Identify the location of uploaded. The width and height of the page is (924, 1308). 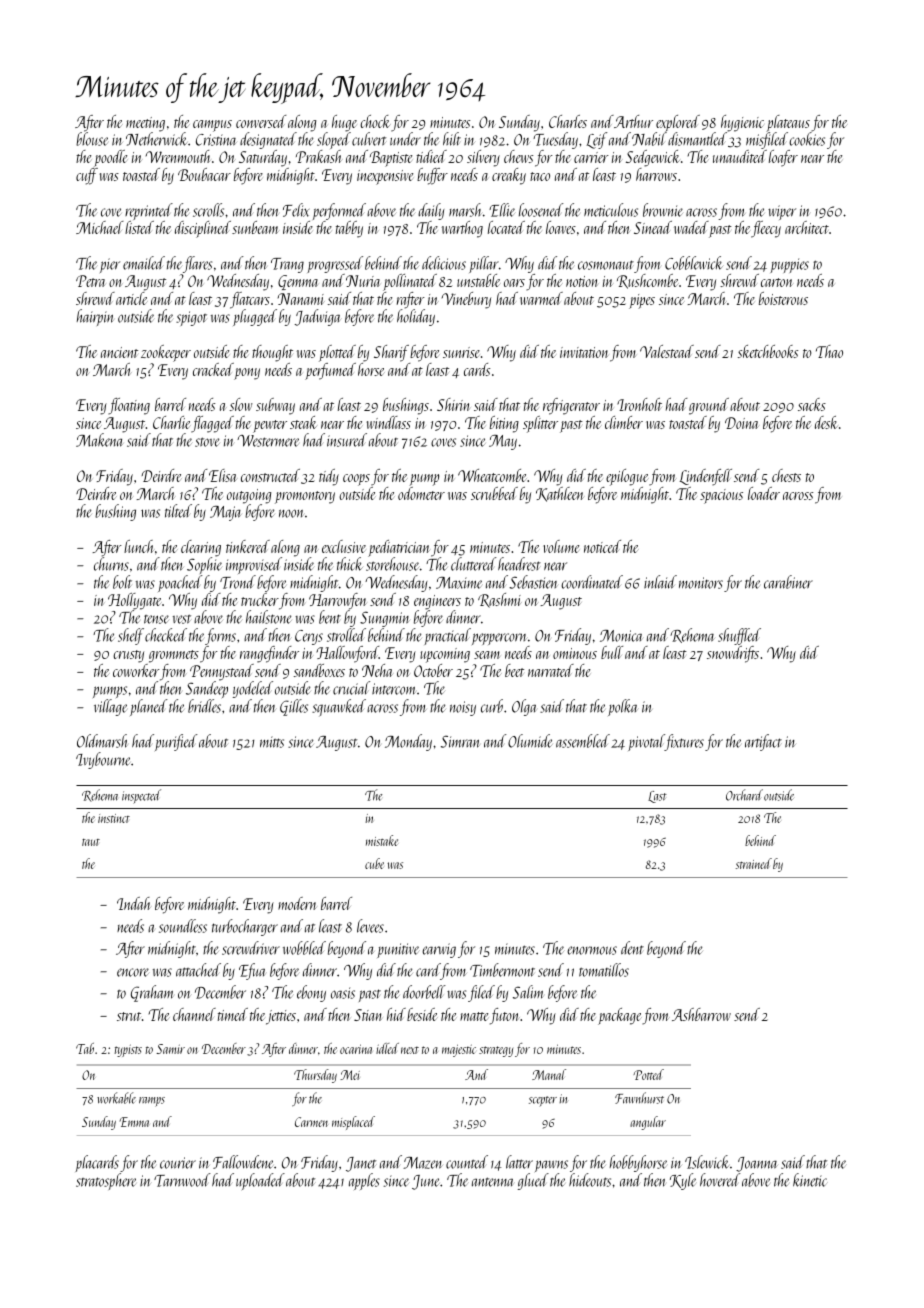
(260, 1181).
